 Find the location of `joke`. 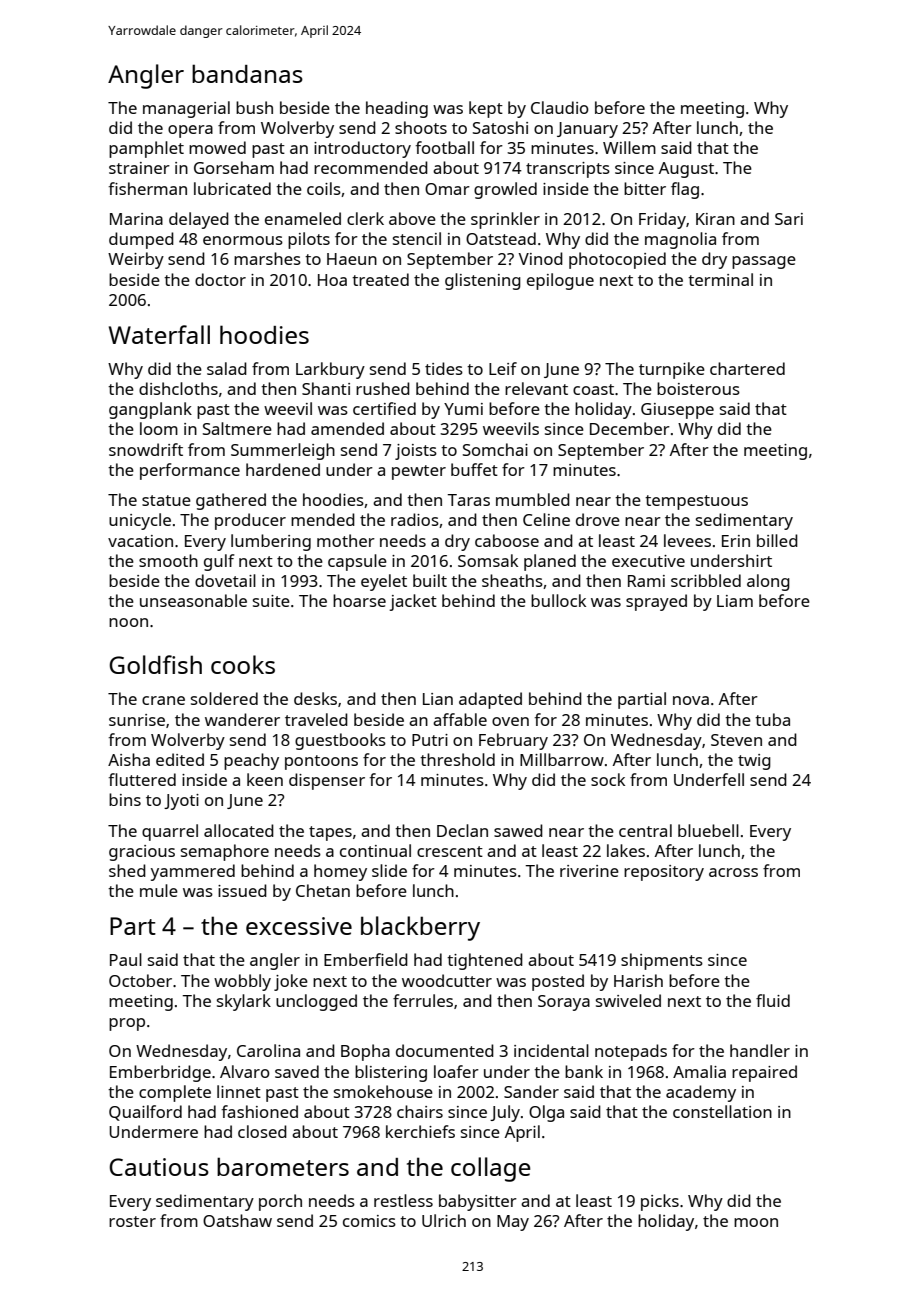

joke is located at coordinates (291, 982).
